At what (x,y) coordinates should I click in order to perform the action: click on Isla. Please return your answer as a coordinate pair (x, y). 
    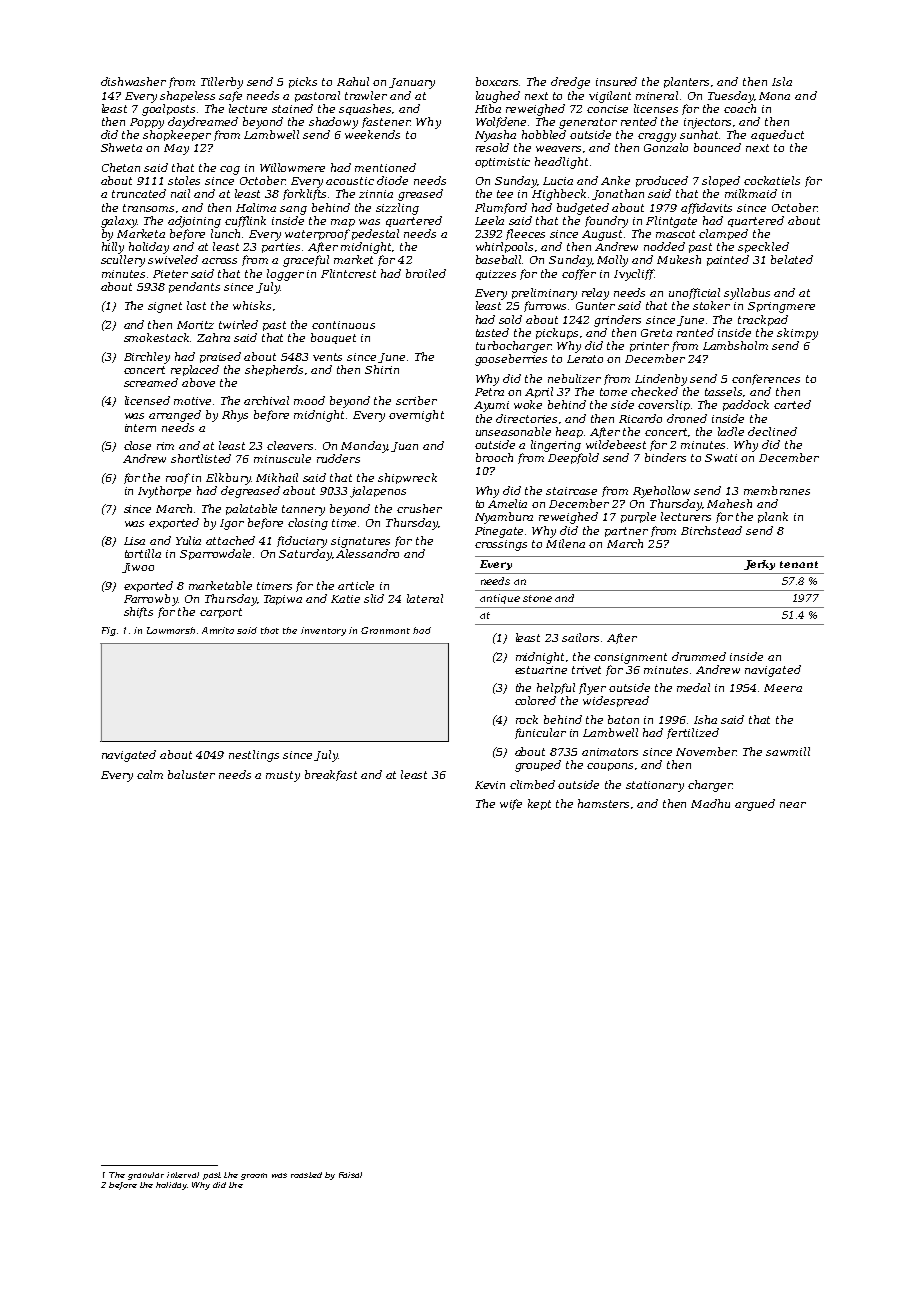
    Looking at the image, I should click on (782, 81).
